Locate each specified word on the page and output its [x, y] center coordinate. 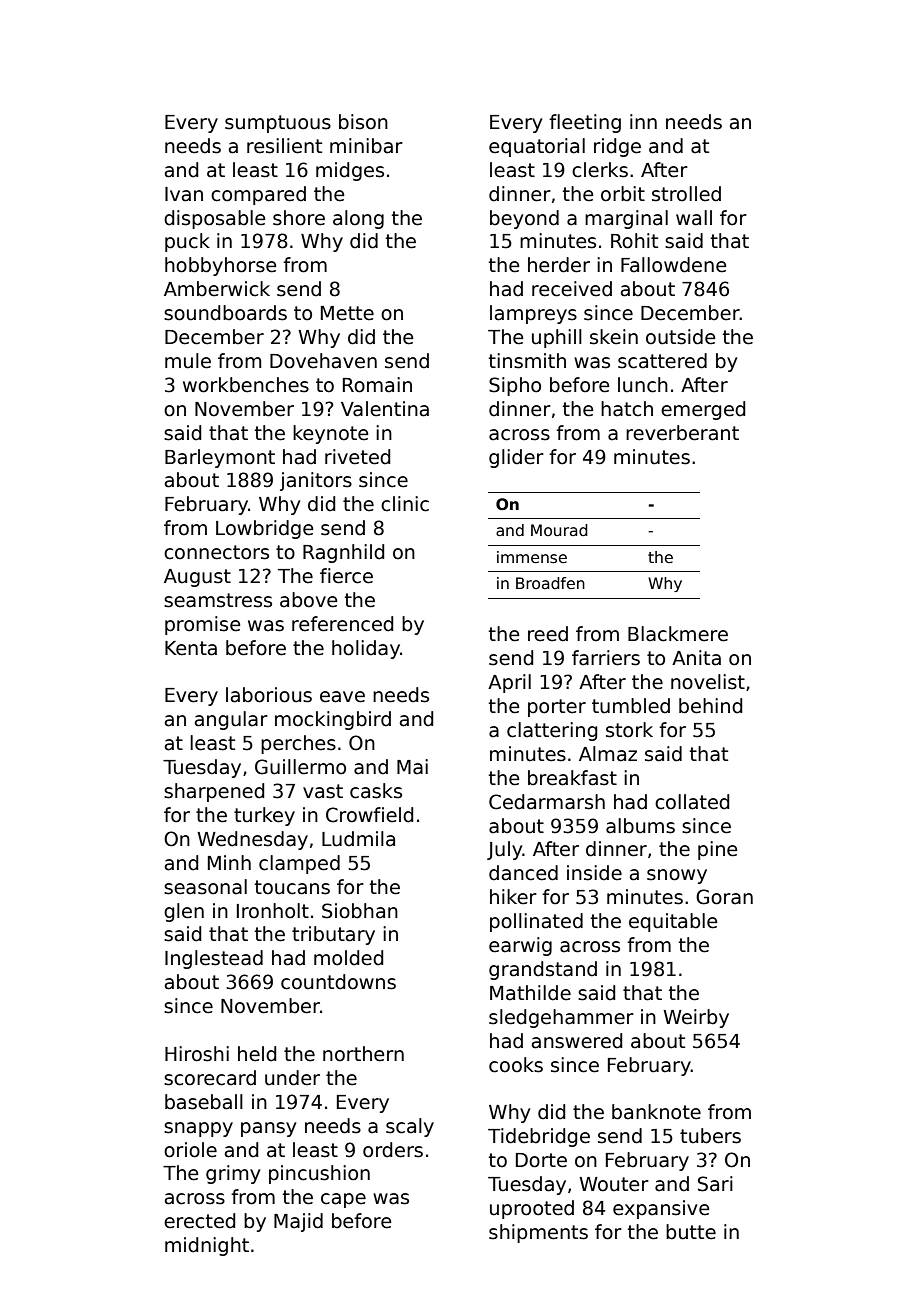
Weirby [696, 1018]
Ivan [184, 194]
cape [343, 1200]
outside [681, 337]
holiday [366, 649]
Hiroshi [197, 1054]
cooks [516, 1065]
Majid [298, 1222]
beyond [524, 219]
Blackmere [678, 634]
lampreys [533, 314]
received [572, 289]
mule [188, 361]
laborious [269, 695]
